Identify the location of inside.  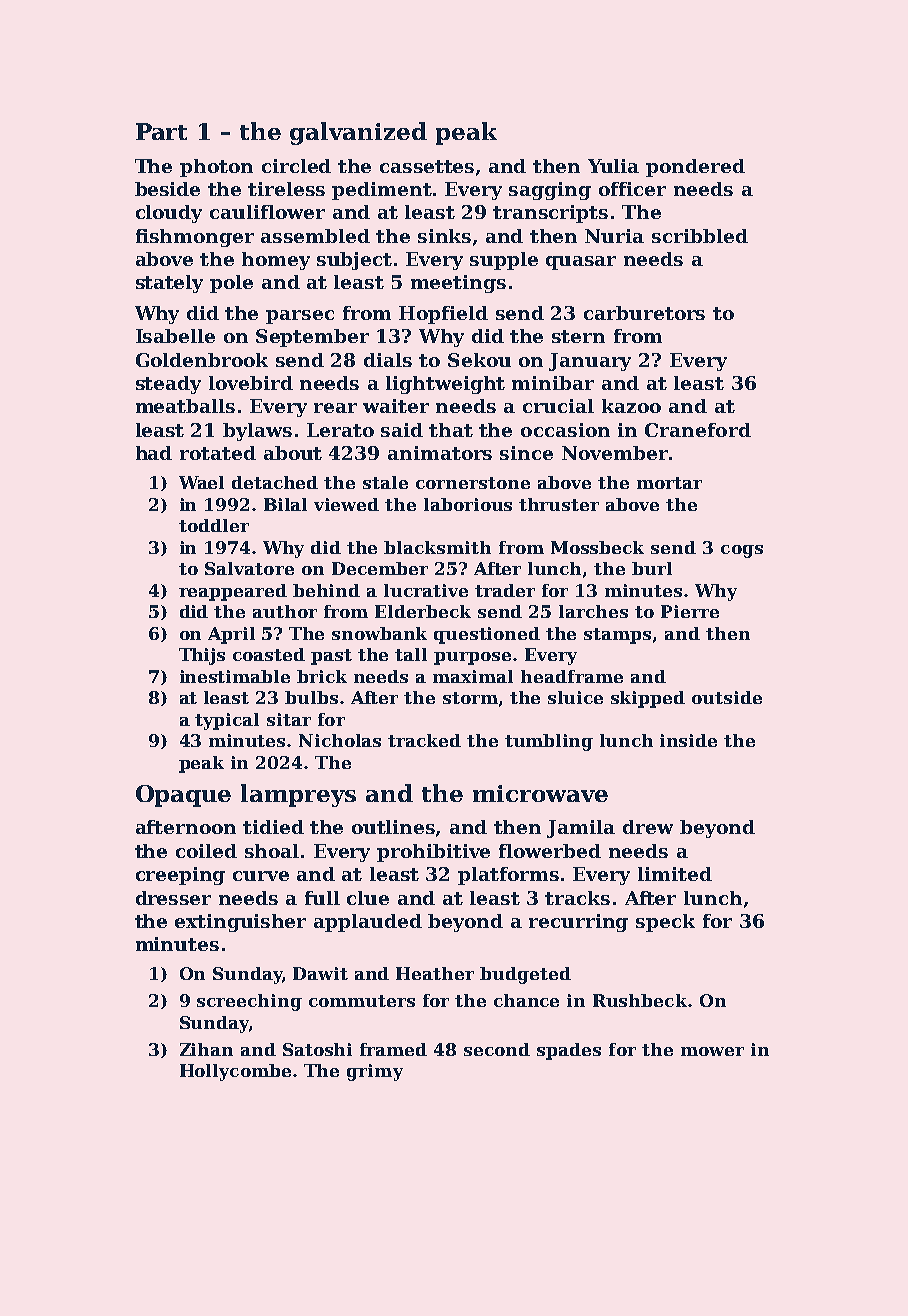
(688, 740).
